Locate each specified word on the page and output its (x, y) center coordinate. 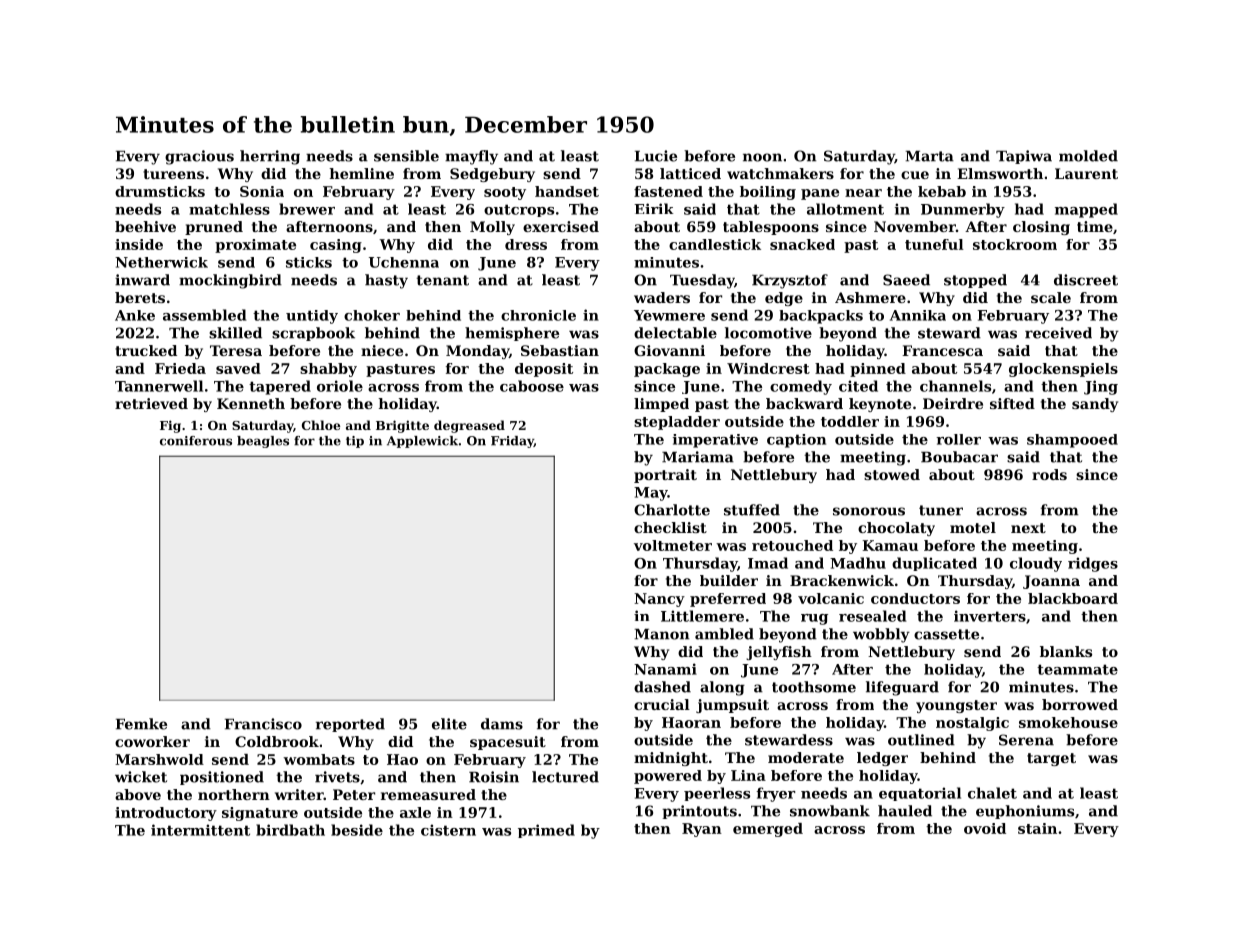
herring (270, 157)
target (1051, 759)
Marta (930, 156)
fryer (775, 794)
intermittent (200, 830)
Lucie (656, 156)
